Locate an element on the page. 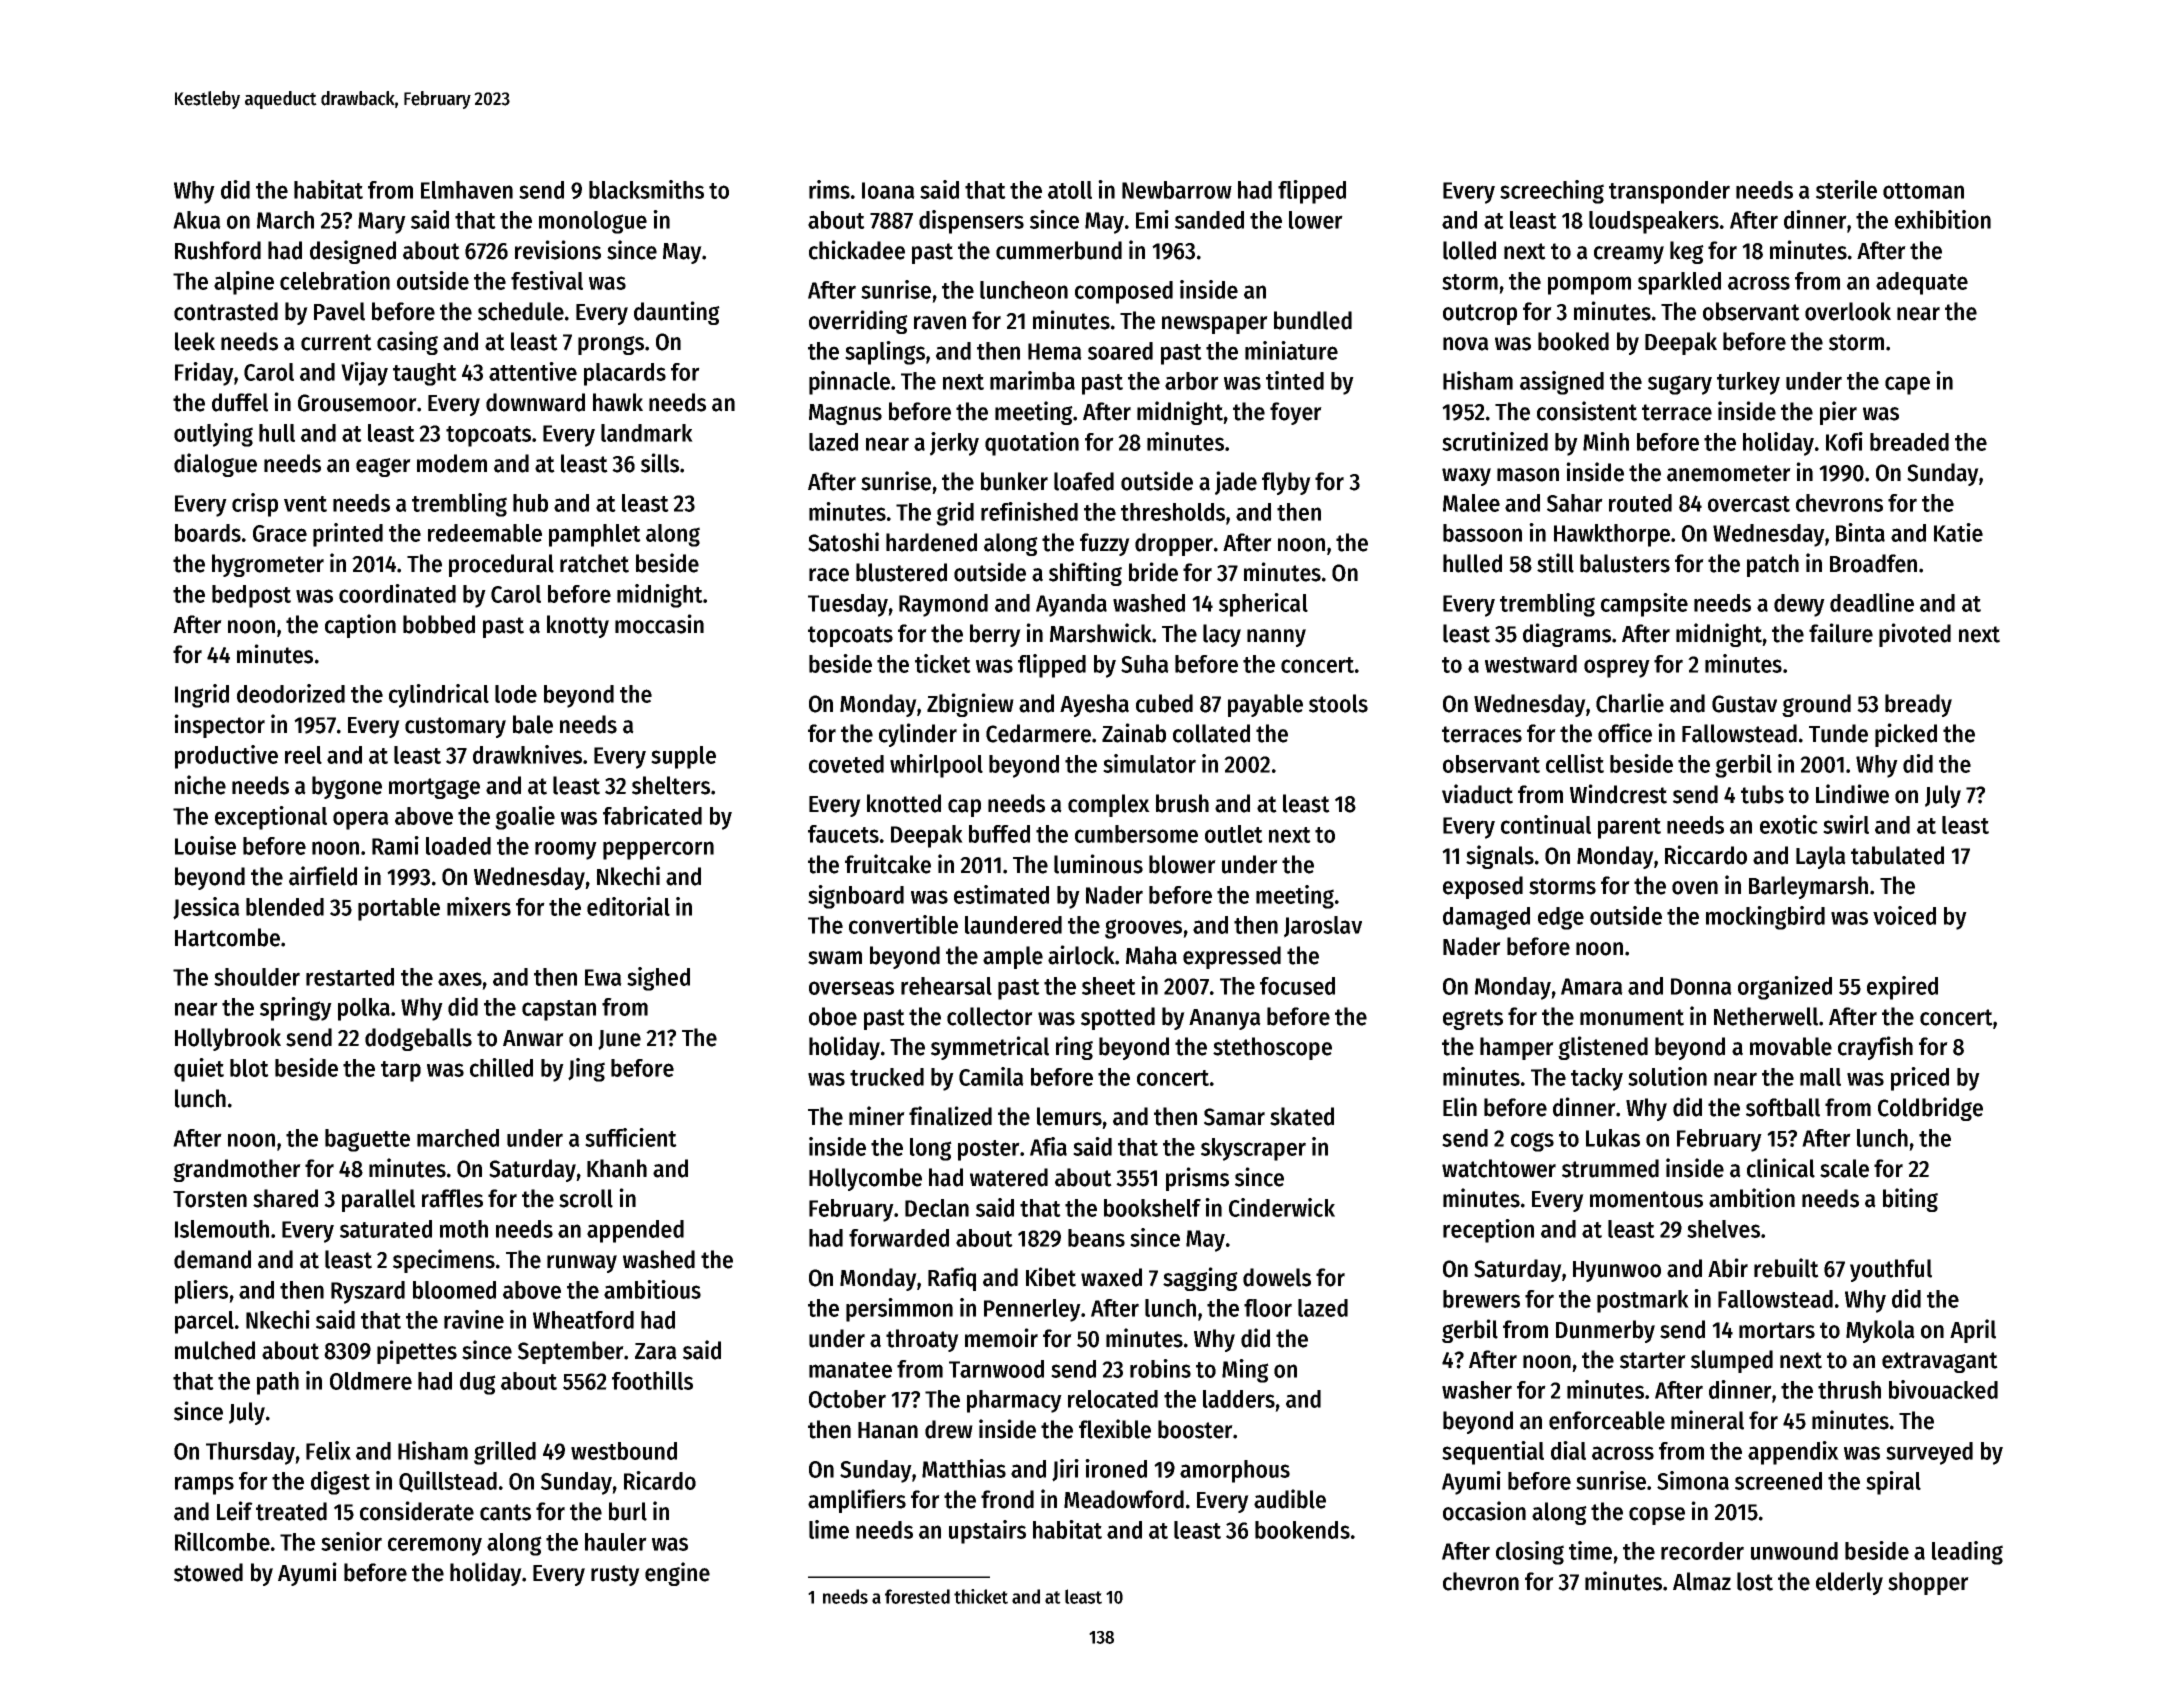 This page has height=1683, width=2178. Newbarrow is located at coordinates (1177, 190).
